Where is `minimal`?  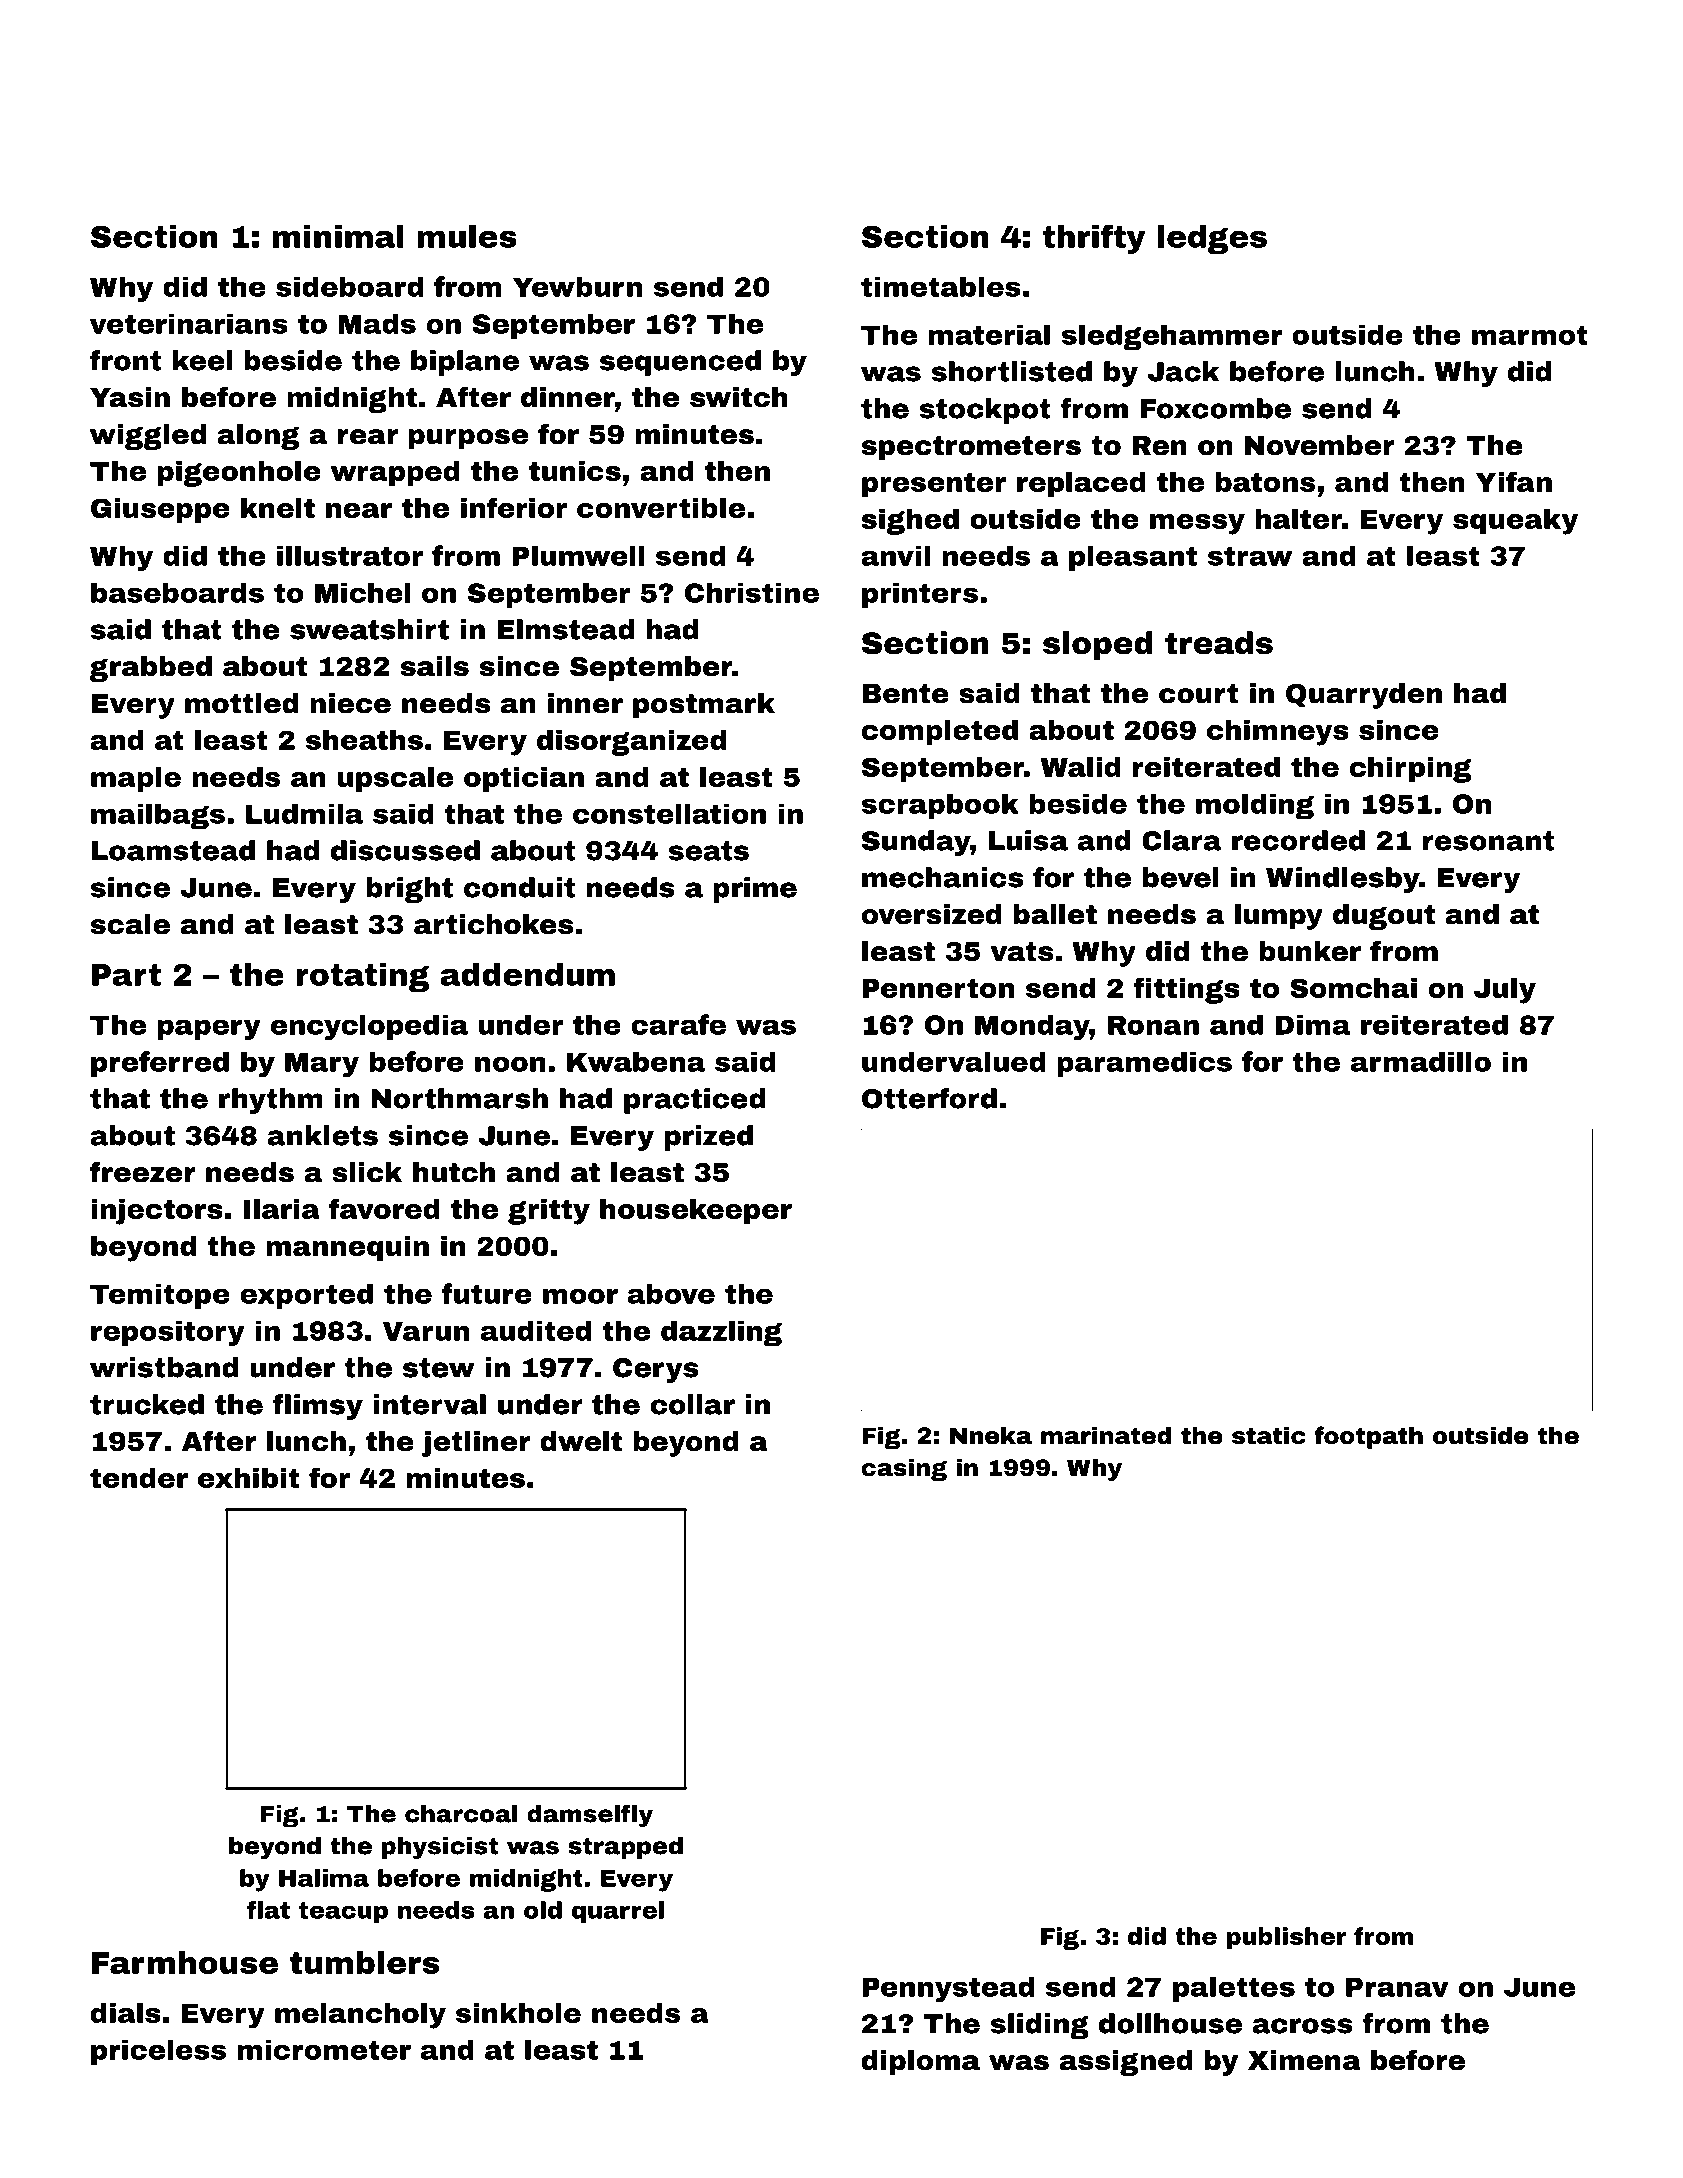
minimal is located at coordinates (338, 236).
